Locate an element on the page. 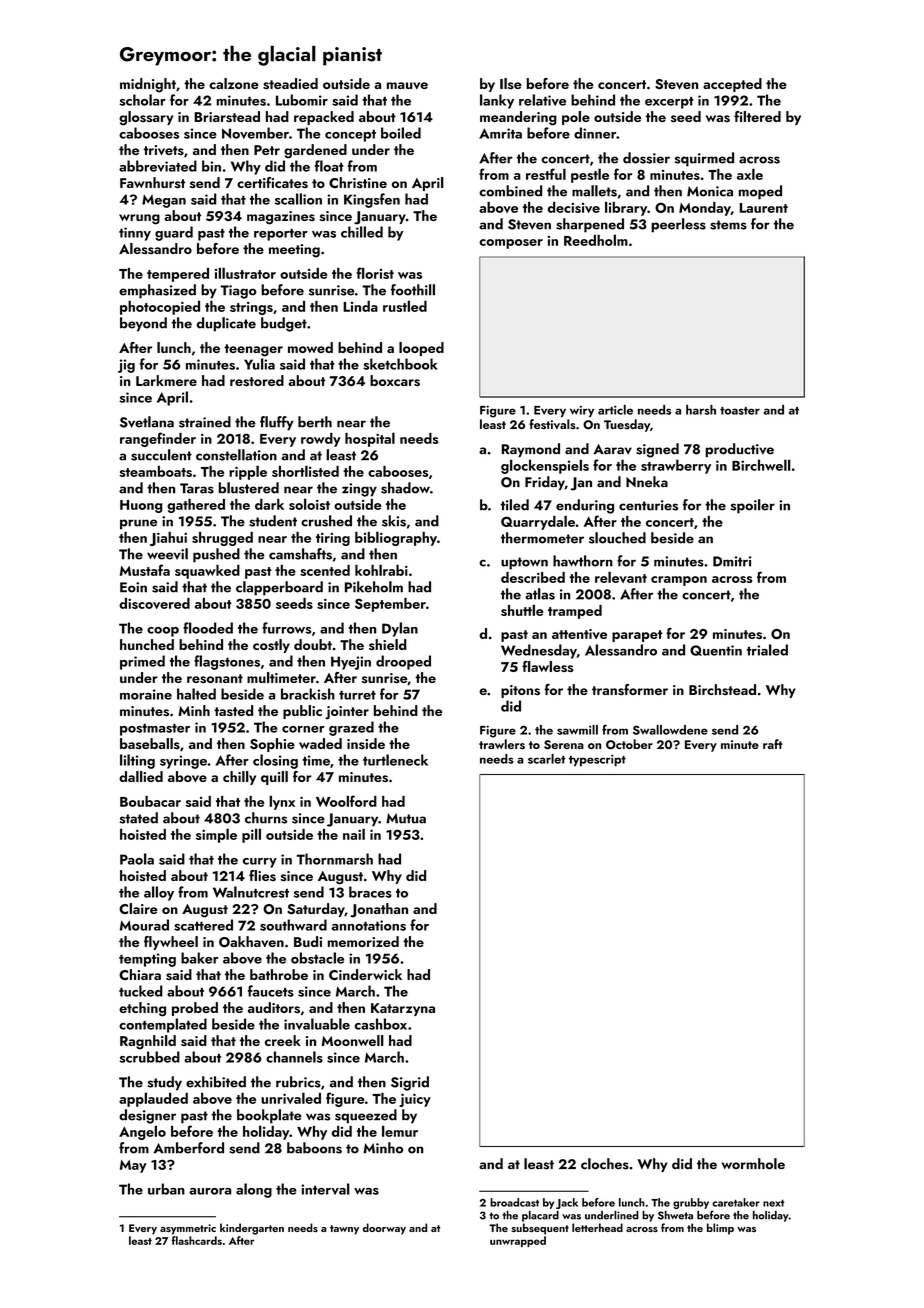 The height and width of the page is (1308, 924). parapet is located at coordinates (637, 636).
